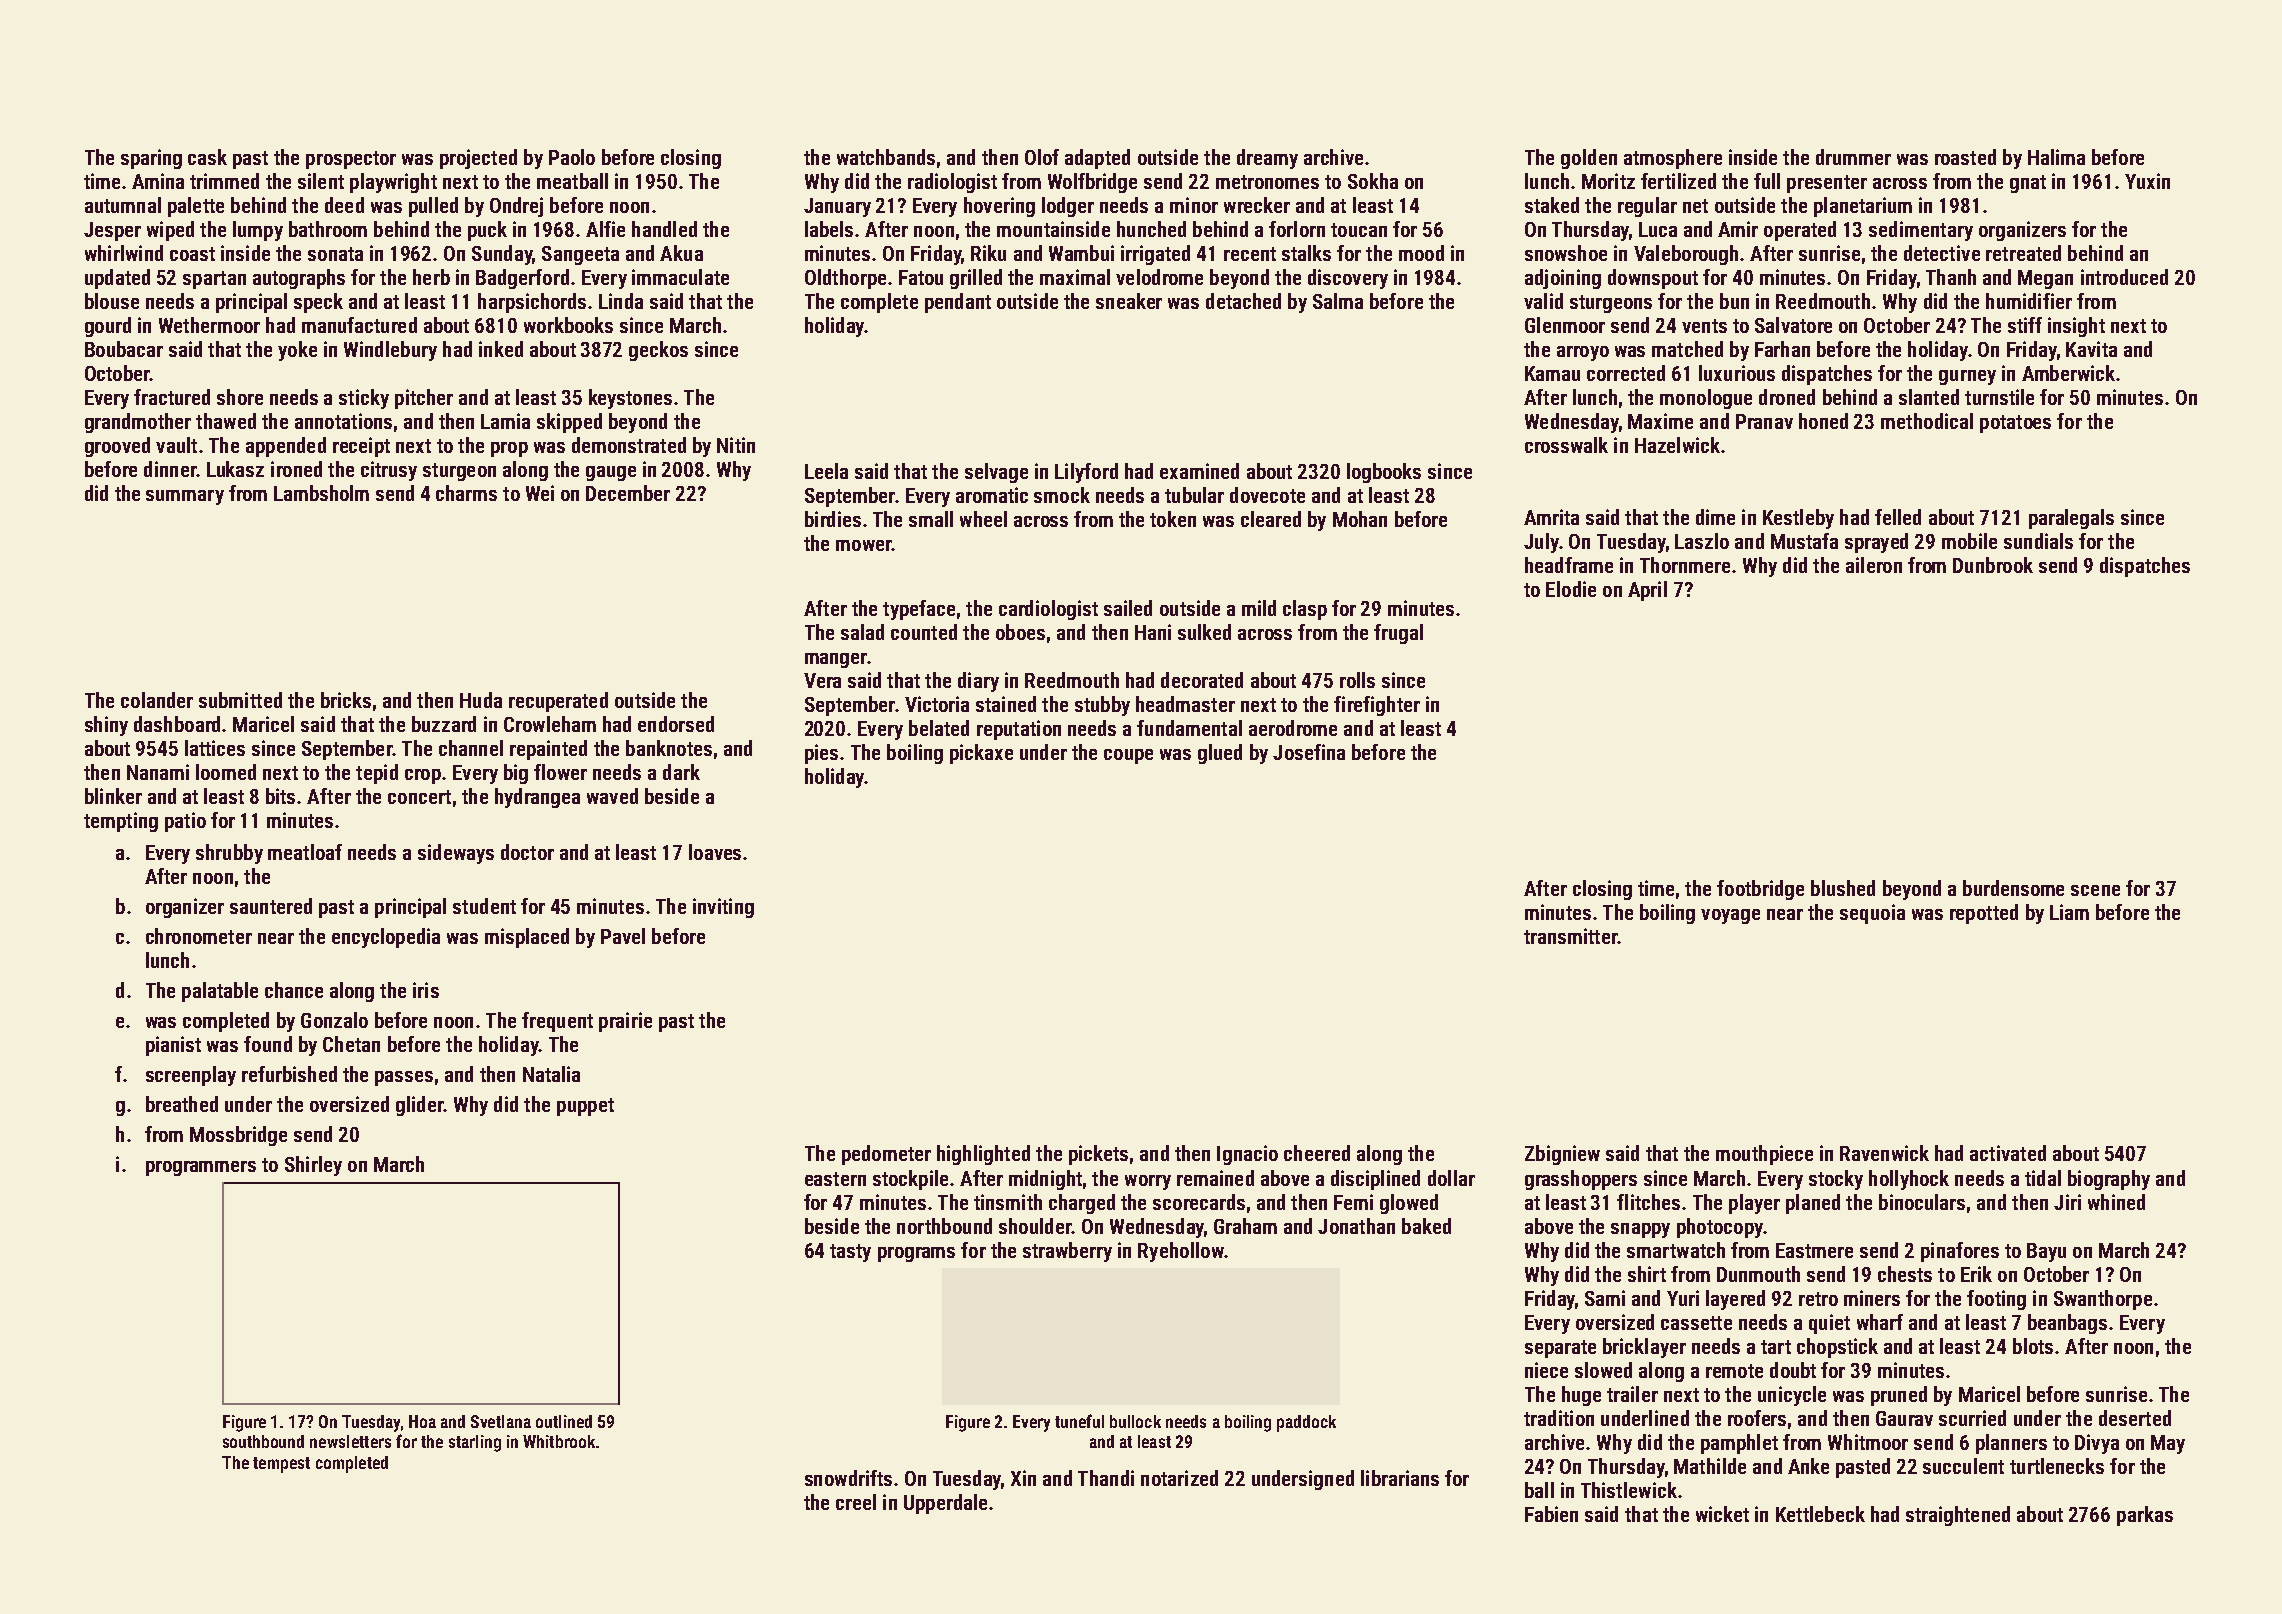 The height and width of the screenshot is (1614, 2282). I want to click on repotted, so click(1984, 914).
